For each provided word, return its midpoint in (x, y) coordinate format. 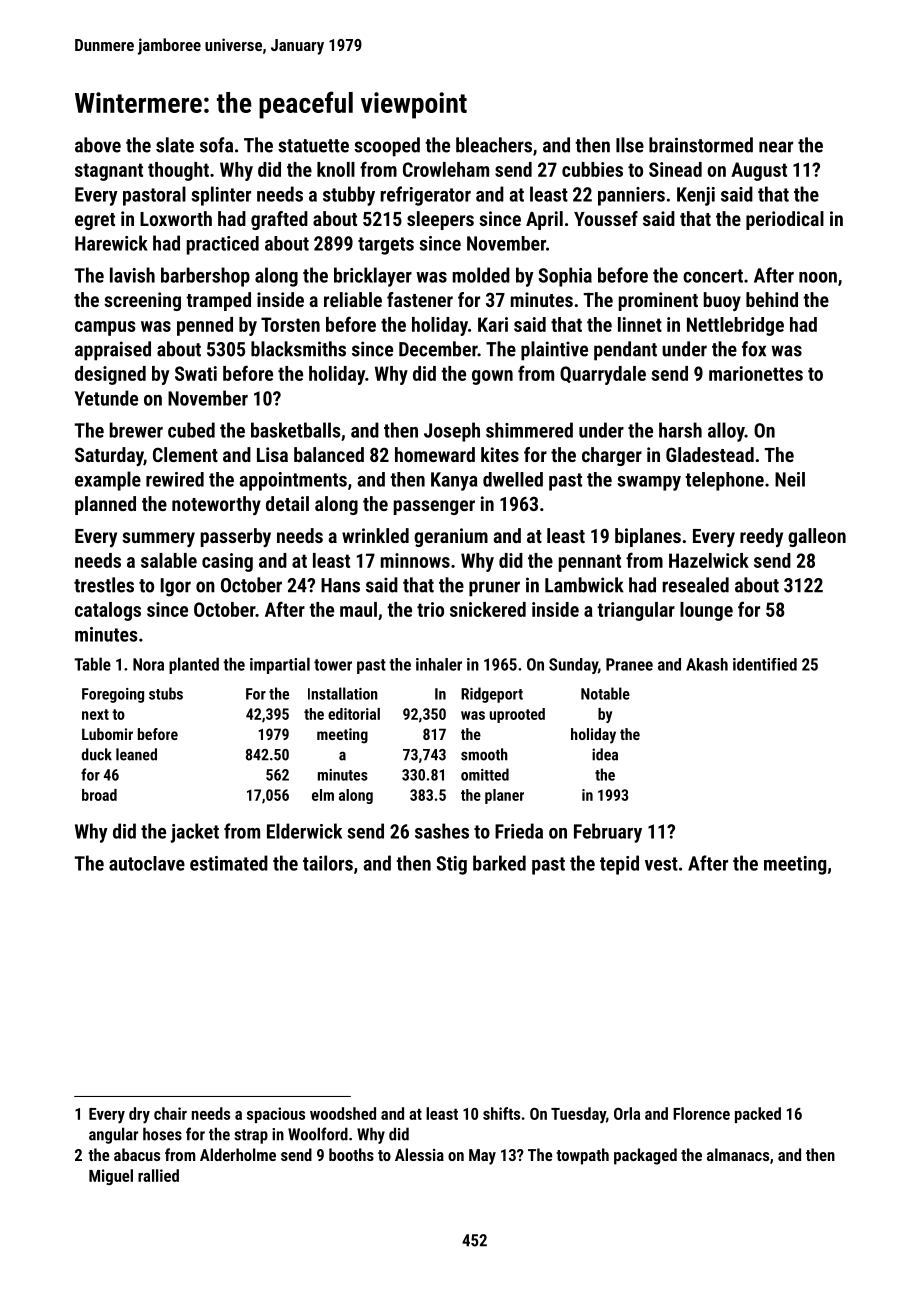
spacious (276, 1115)
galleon (817, 537)
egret (95, 221)
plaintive (554, 351)
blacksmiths (298, 349)
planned (105, 505)
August (759, 171)
